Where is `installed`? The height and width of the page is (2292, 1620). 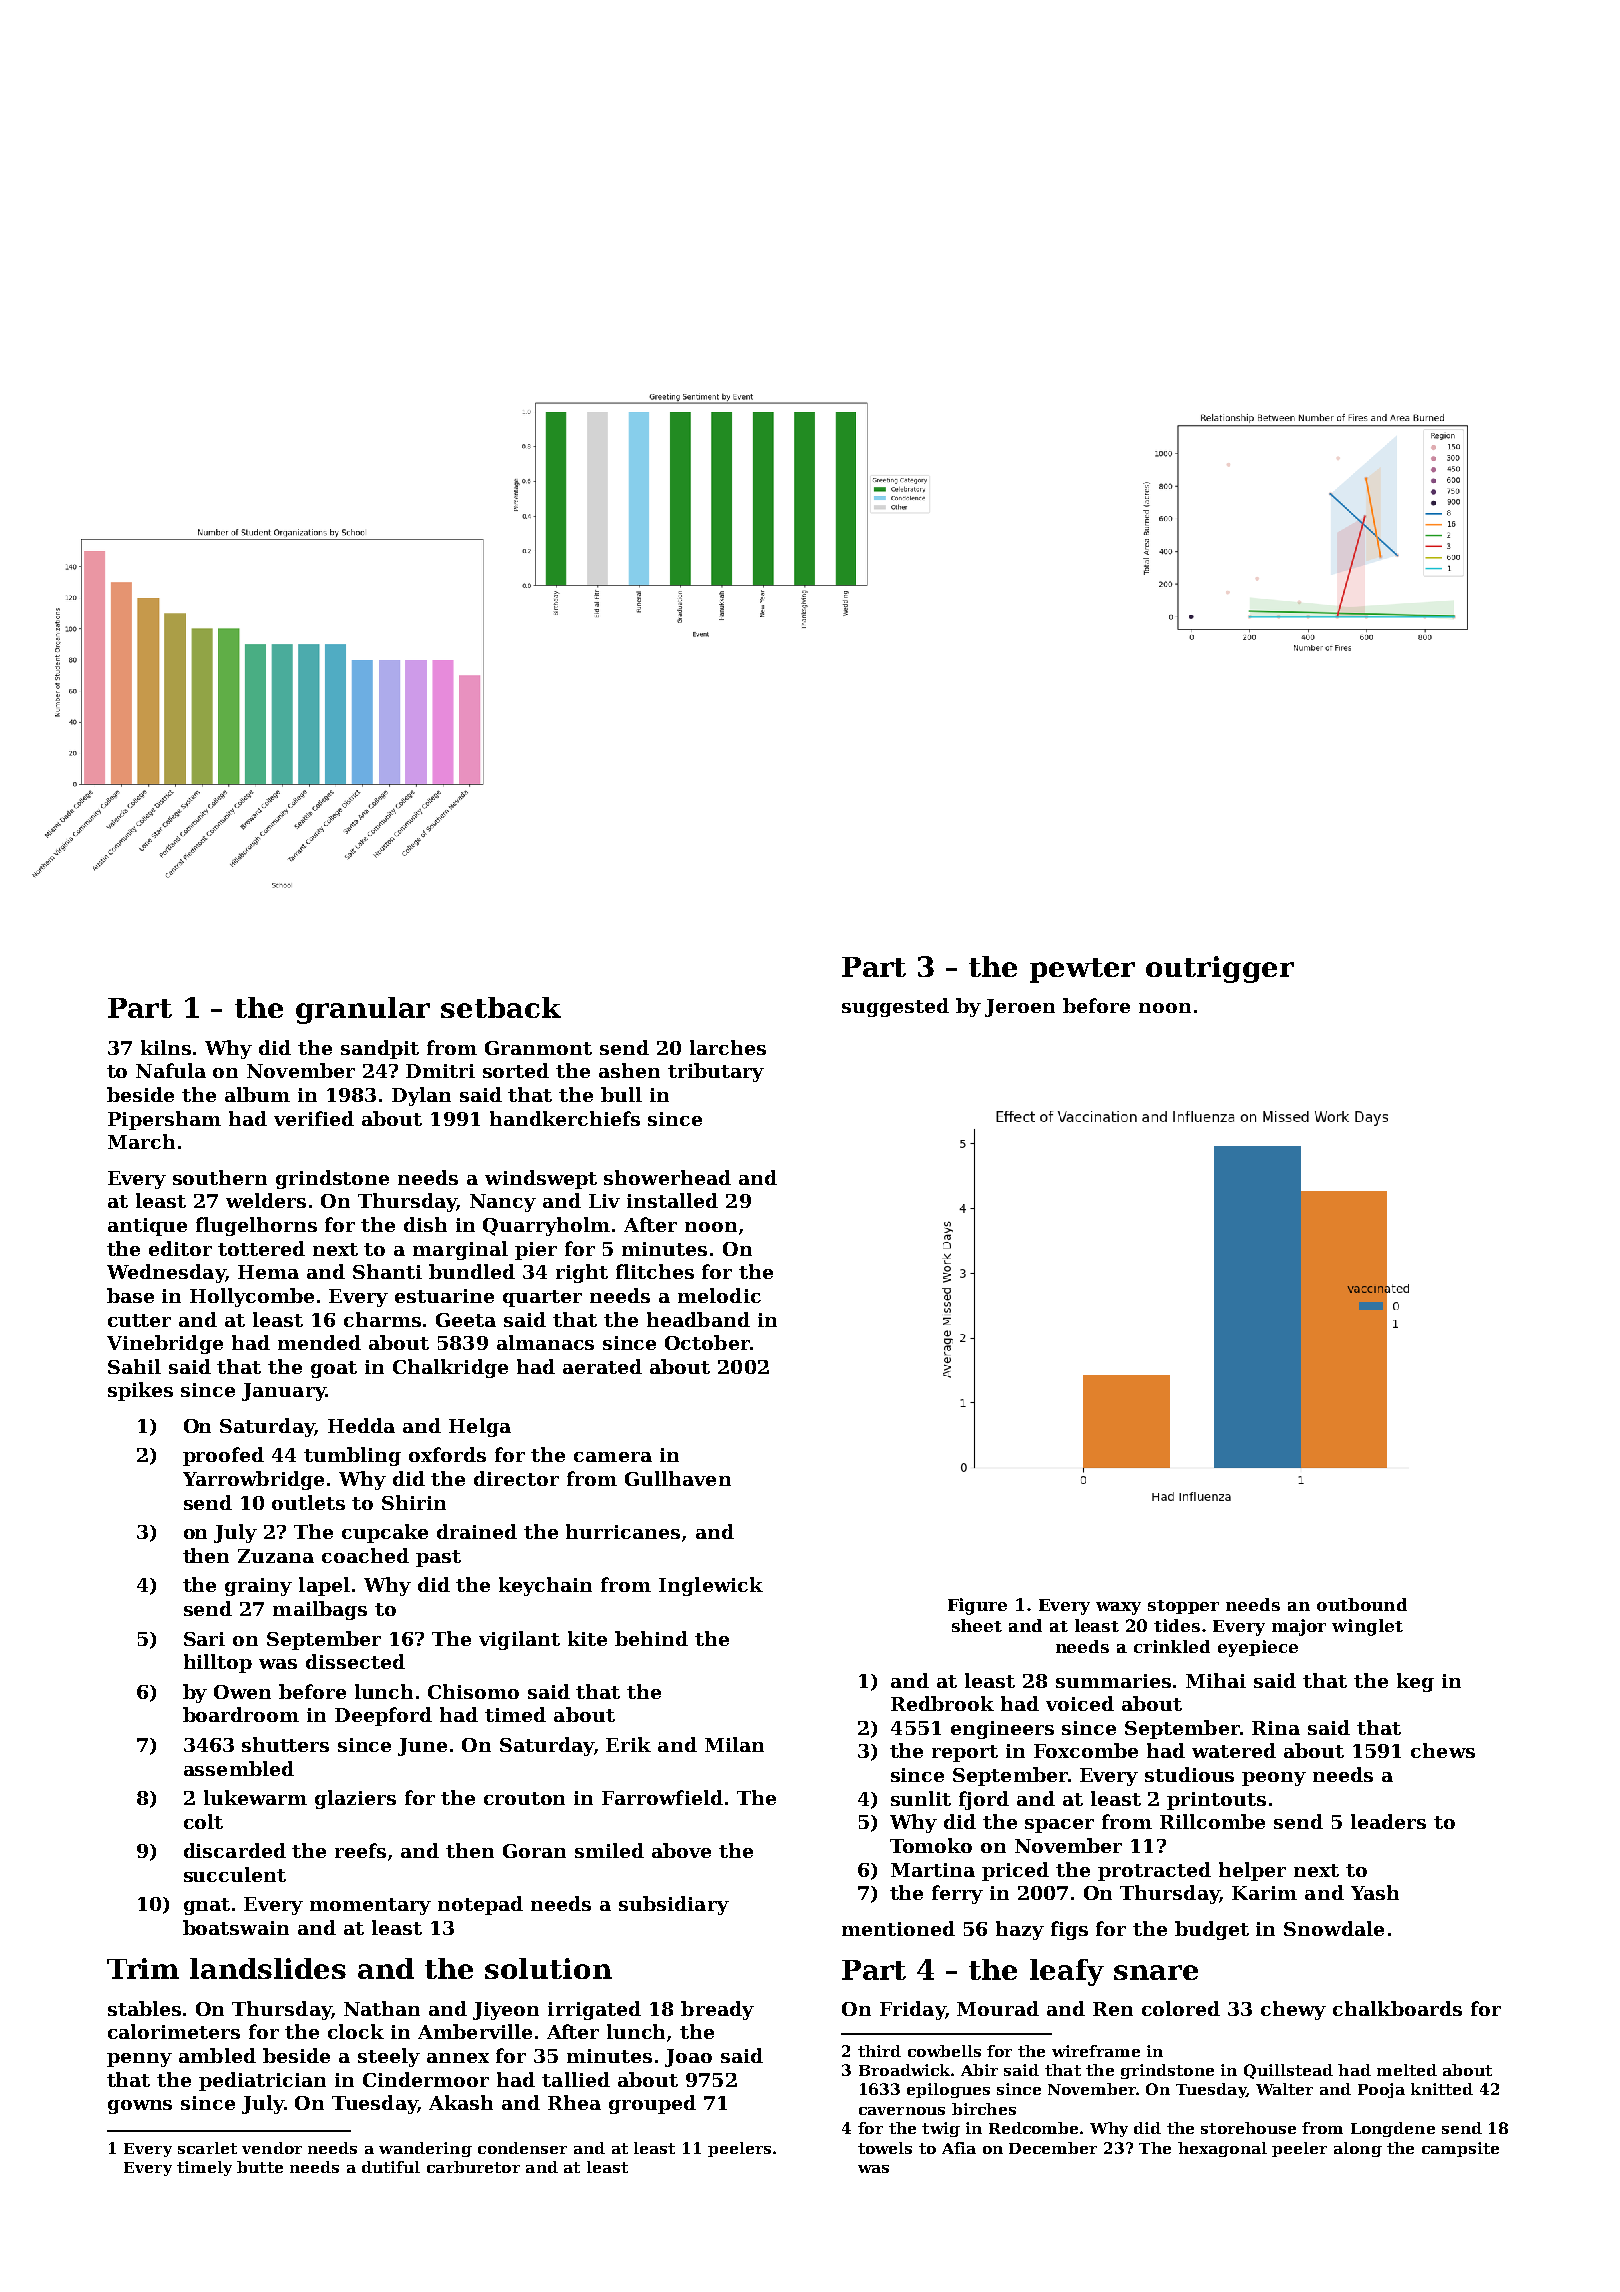
installed is located at coordinates (672, 1200).
